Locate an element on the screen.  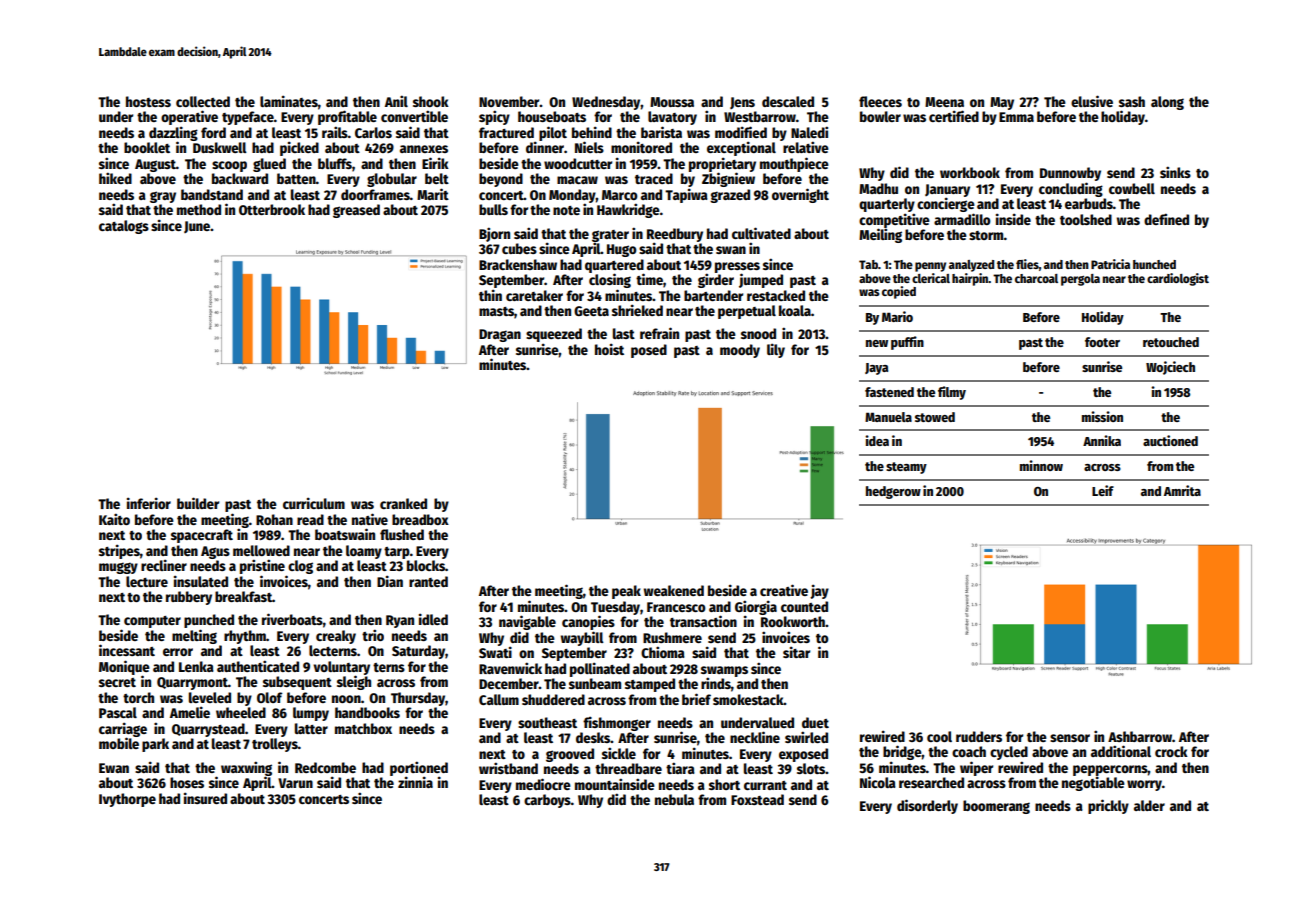
inferior is located at coordinates (149, 503).
